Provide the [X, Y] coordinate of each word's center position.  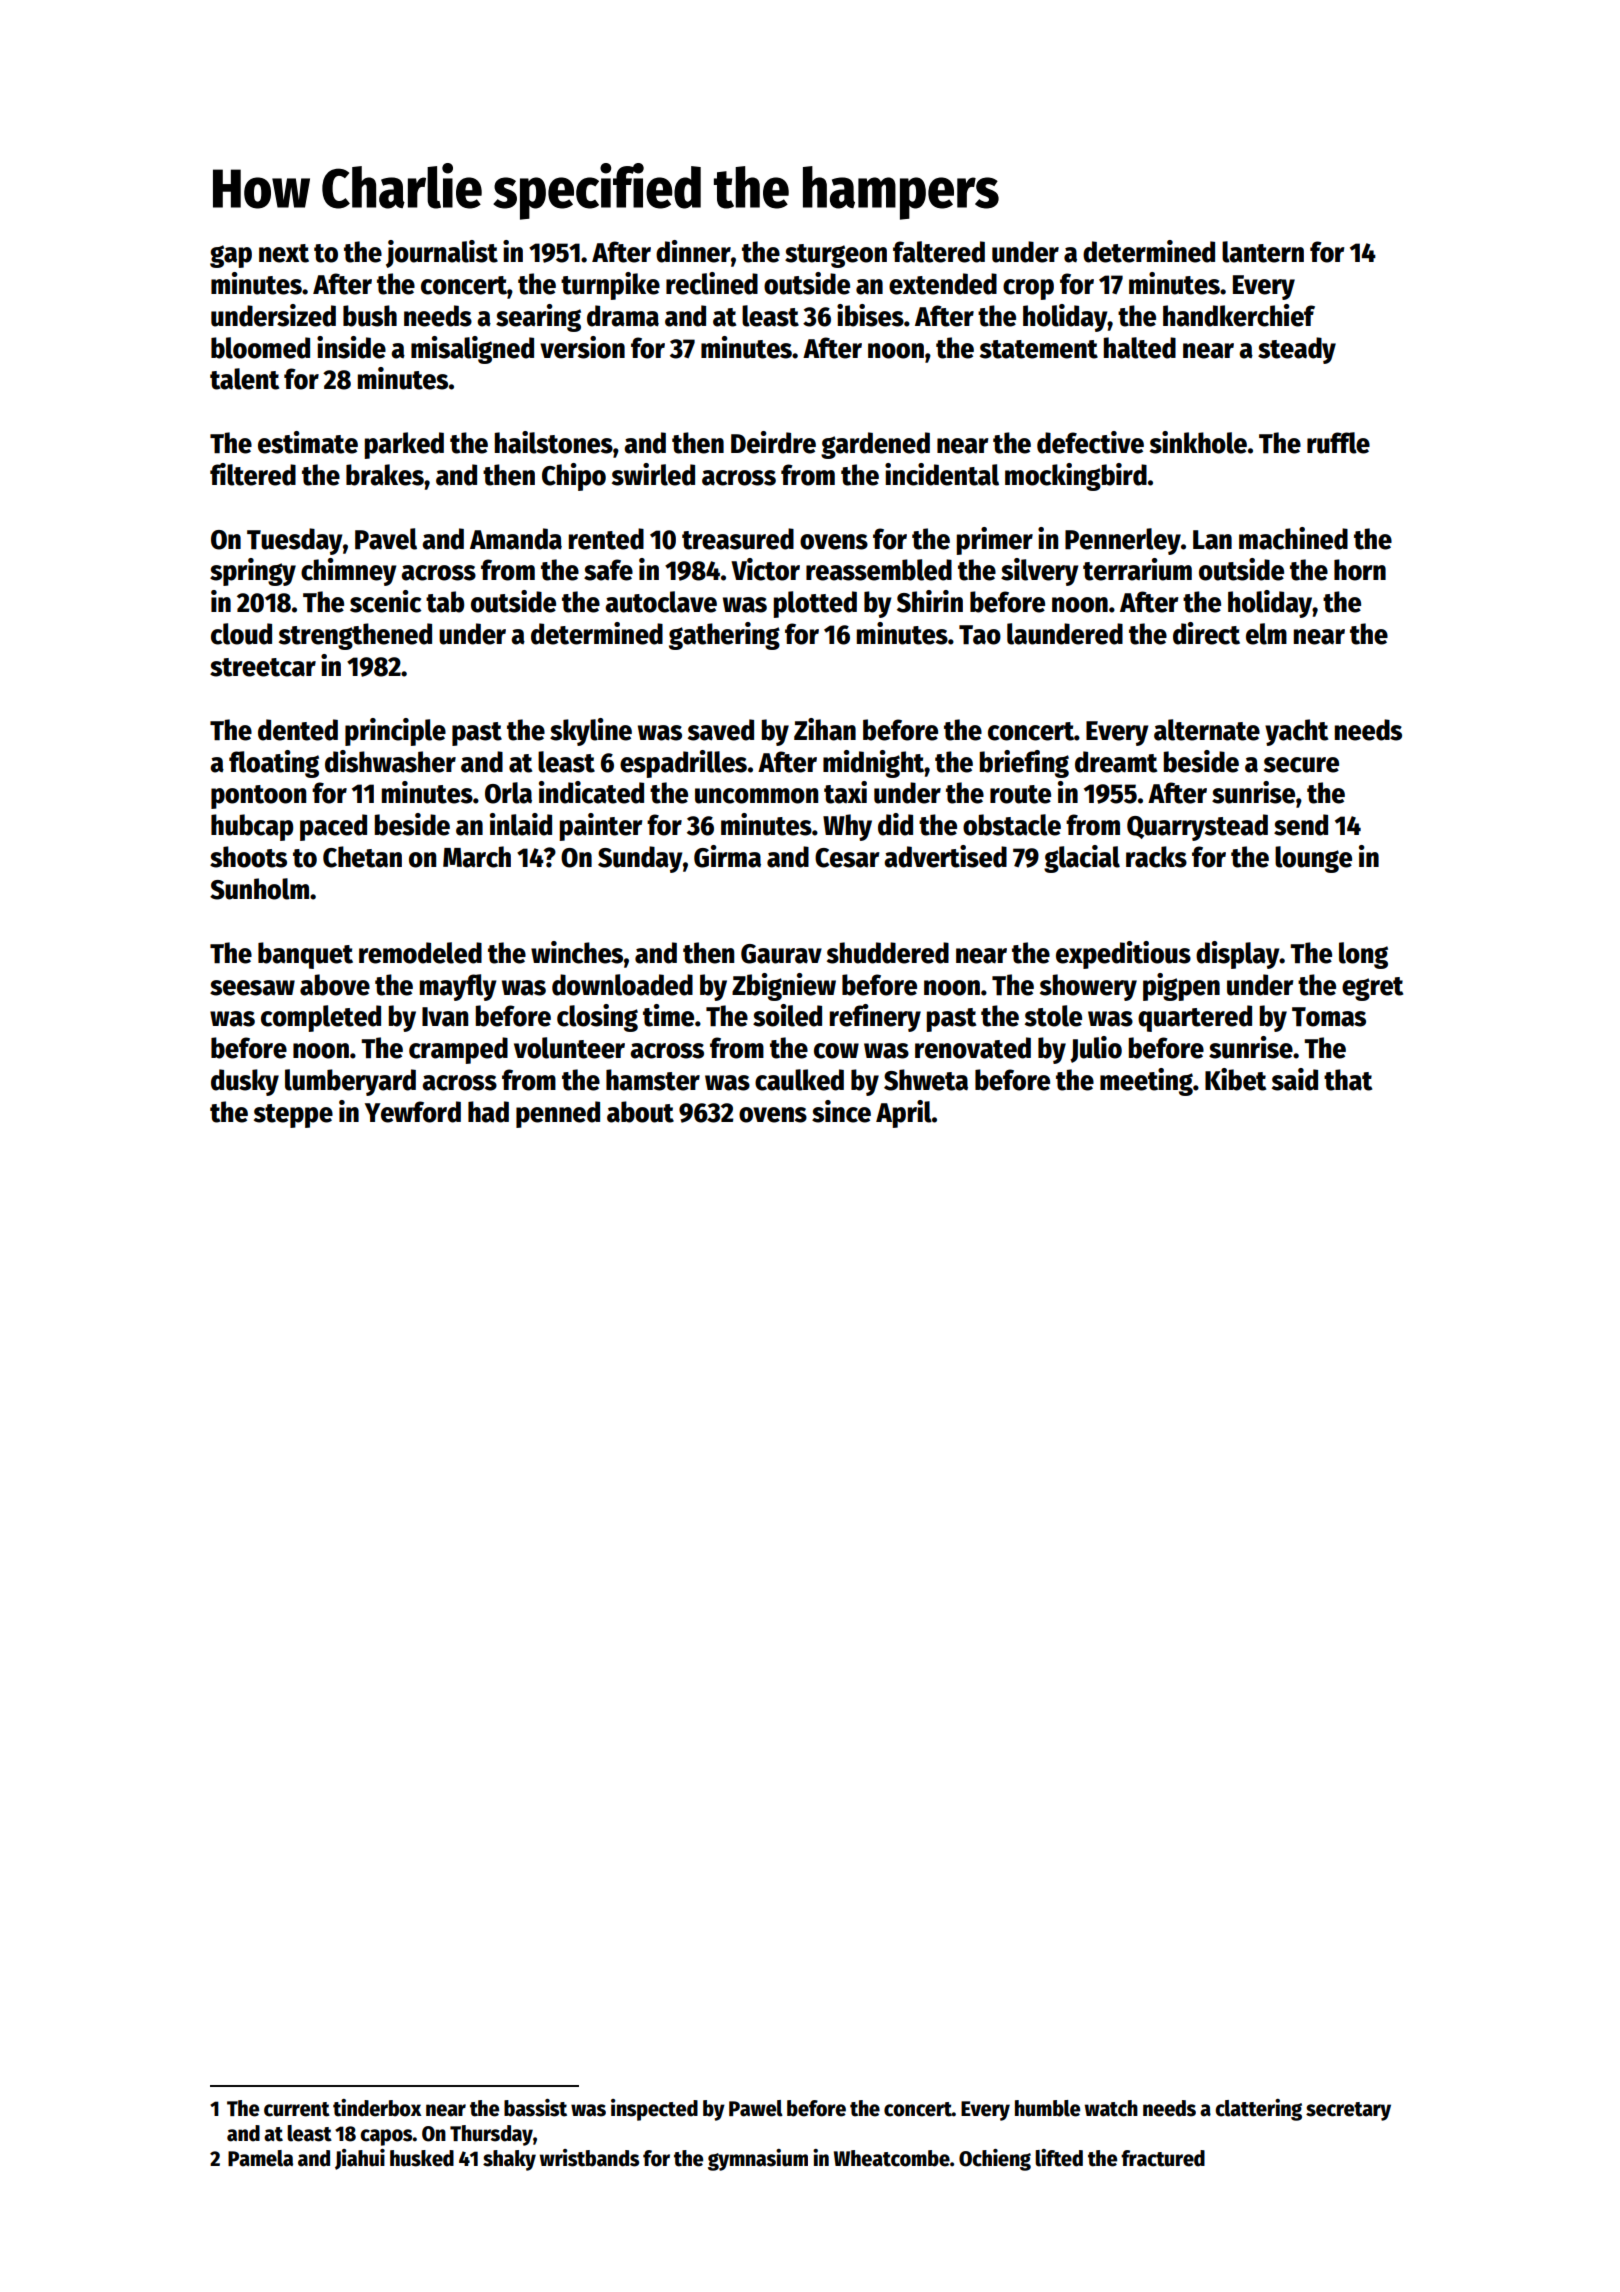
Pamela [260, 2158]
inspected [654, 2110]
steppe [293, 1116]
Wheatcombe [892, 2158]
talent [244, 379]
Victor [765, 569]
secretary [1348, 2111]
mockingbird [1076, 477]
